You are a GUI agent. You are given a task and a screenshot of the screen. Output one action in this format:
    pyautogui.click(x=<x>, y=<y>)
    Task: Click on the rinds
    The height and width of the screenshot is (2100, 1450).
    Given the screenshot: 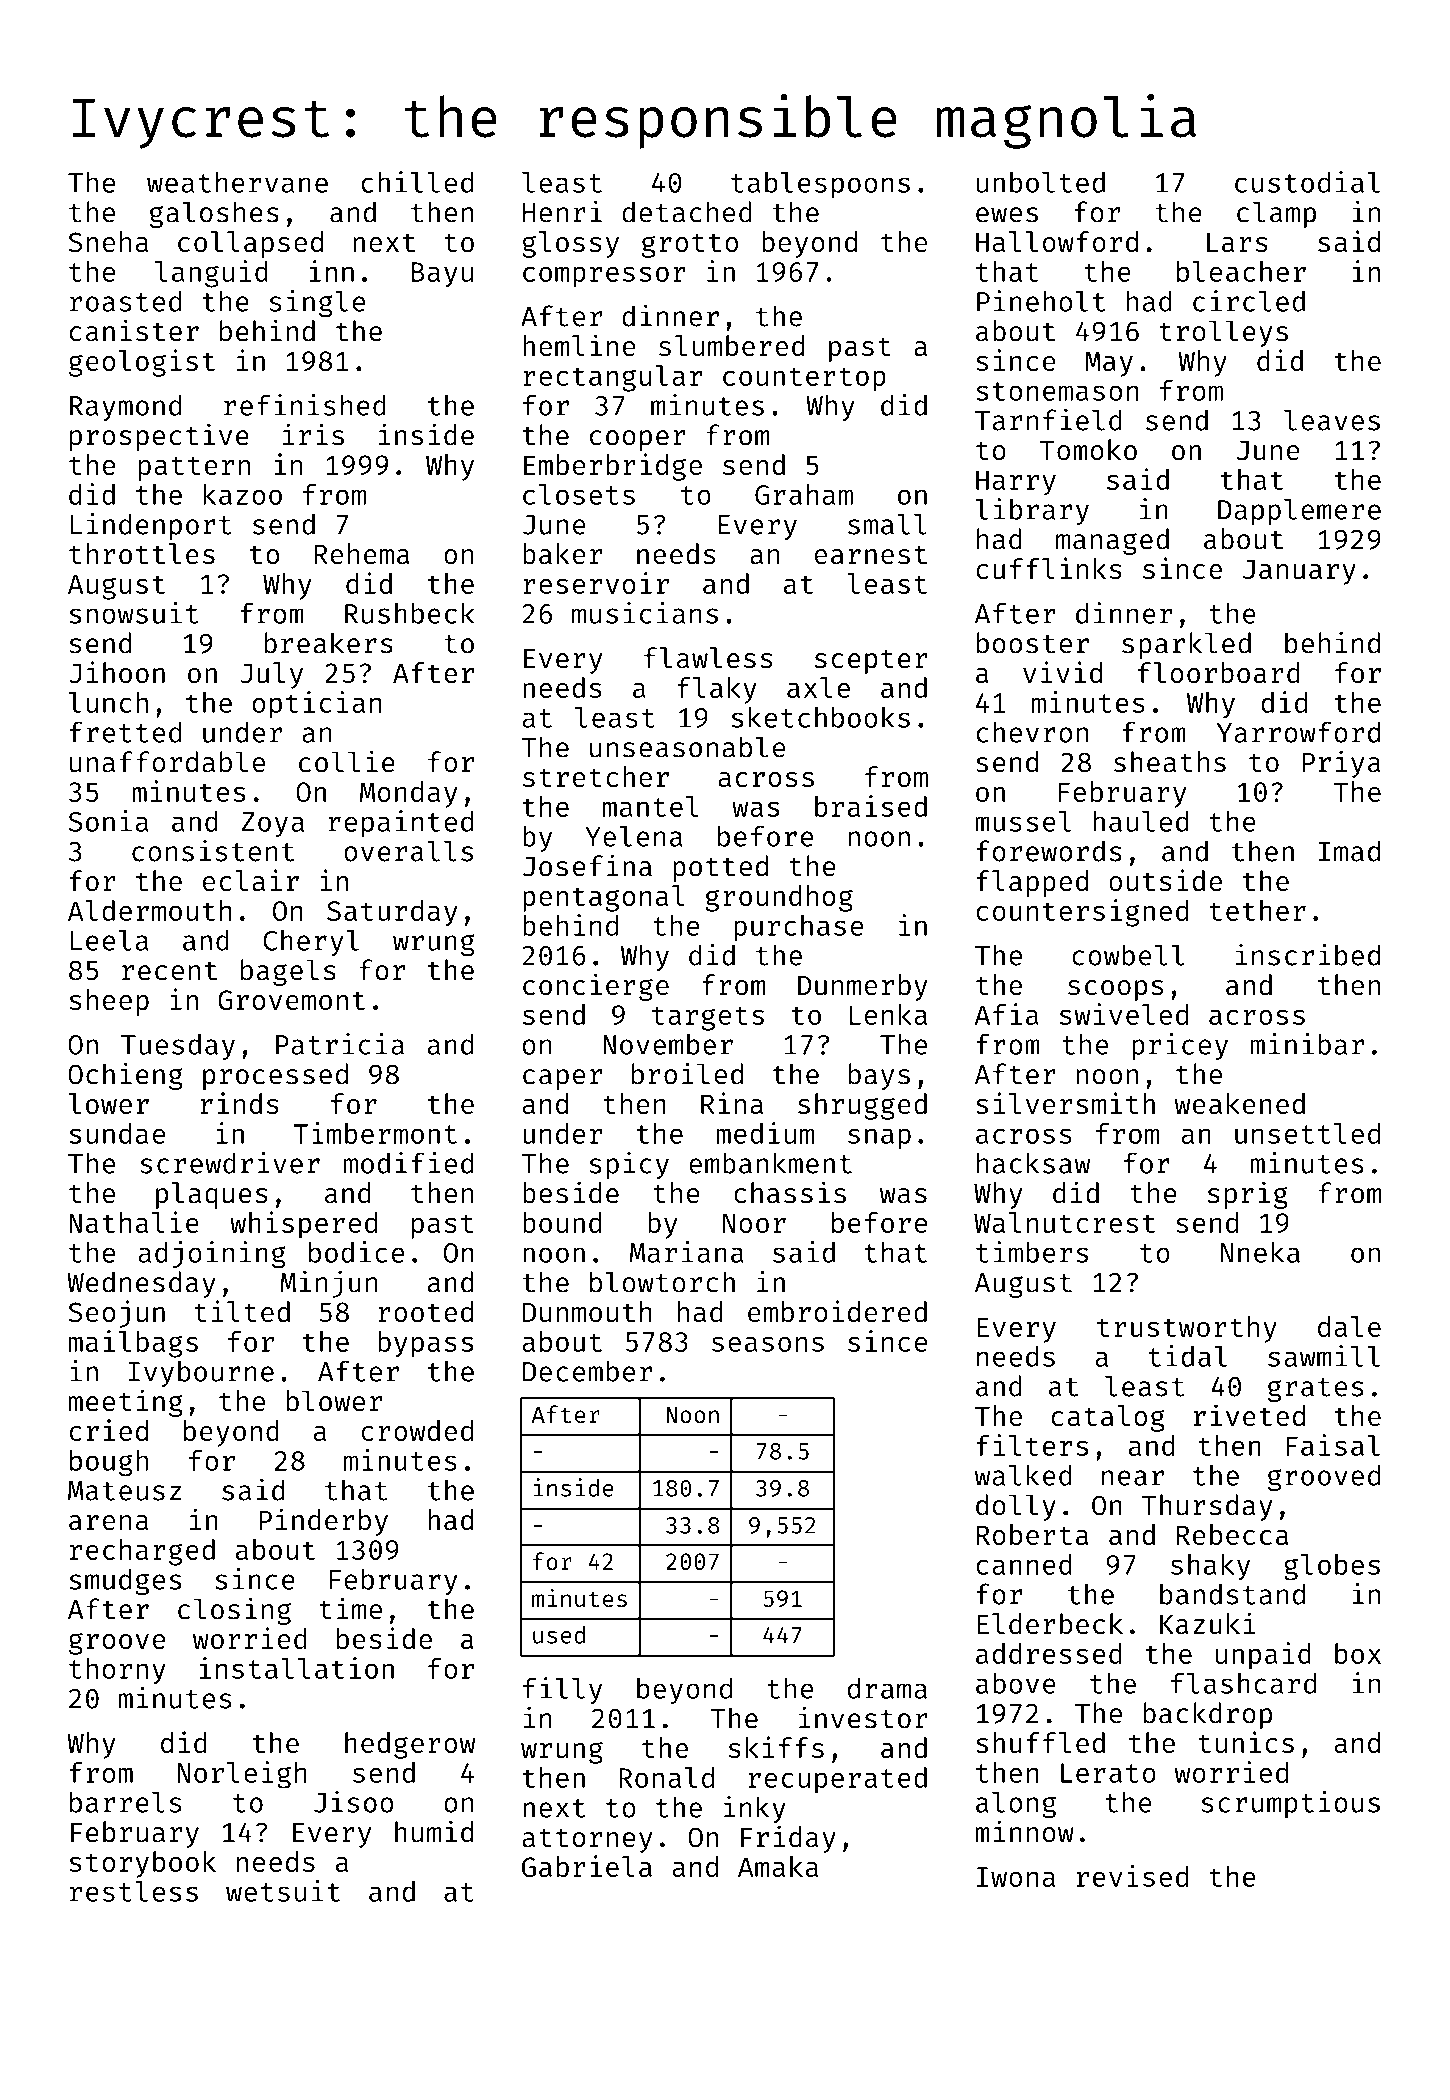 What is the action you would take?
    pyautogui.click(x=240, y=1103)
